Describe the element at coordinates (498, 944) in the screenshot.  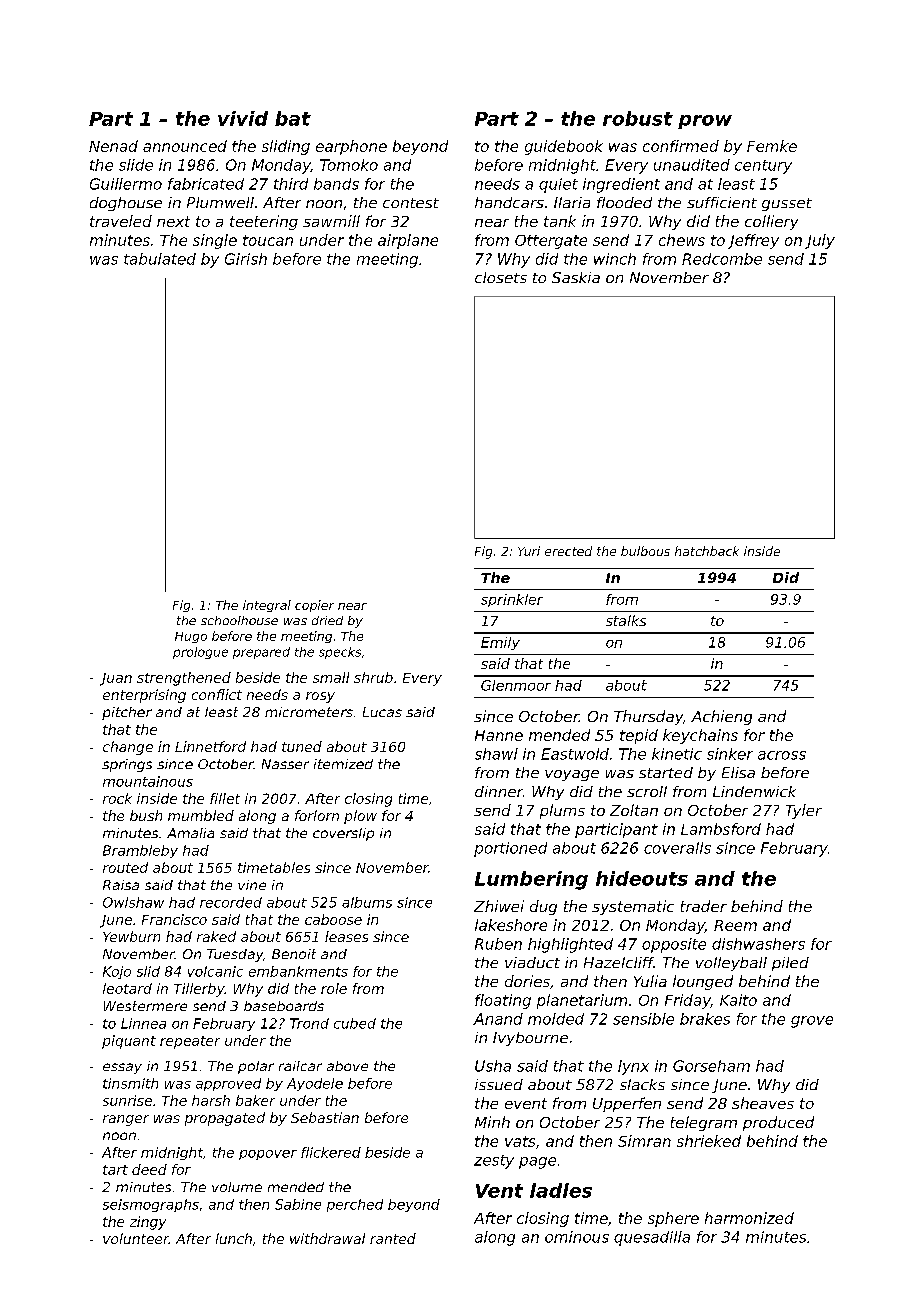
I see `Ruben` at that location.
